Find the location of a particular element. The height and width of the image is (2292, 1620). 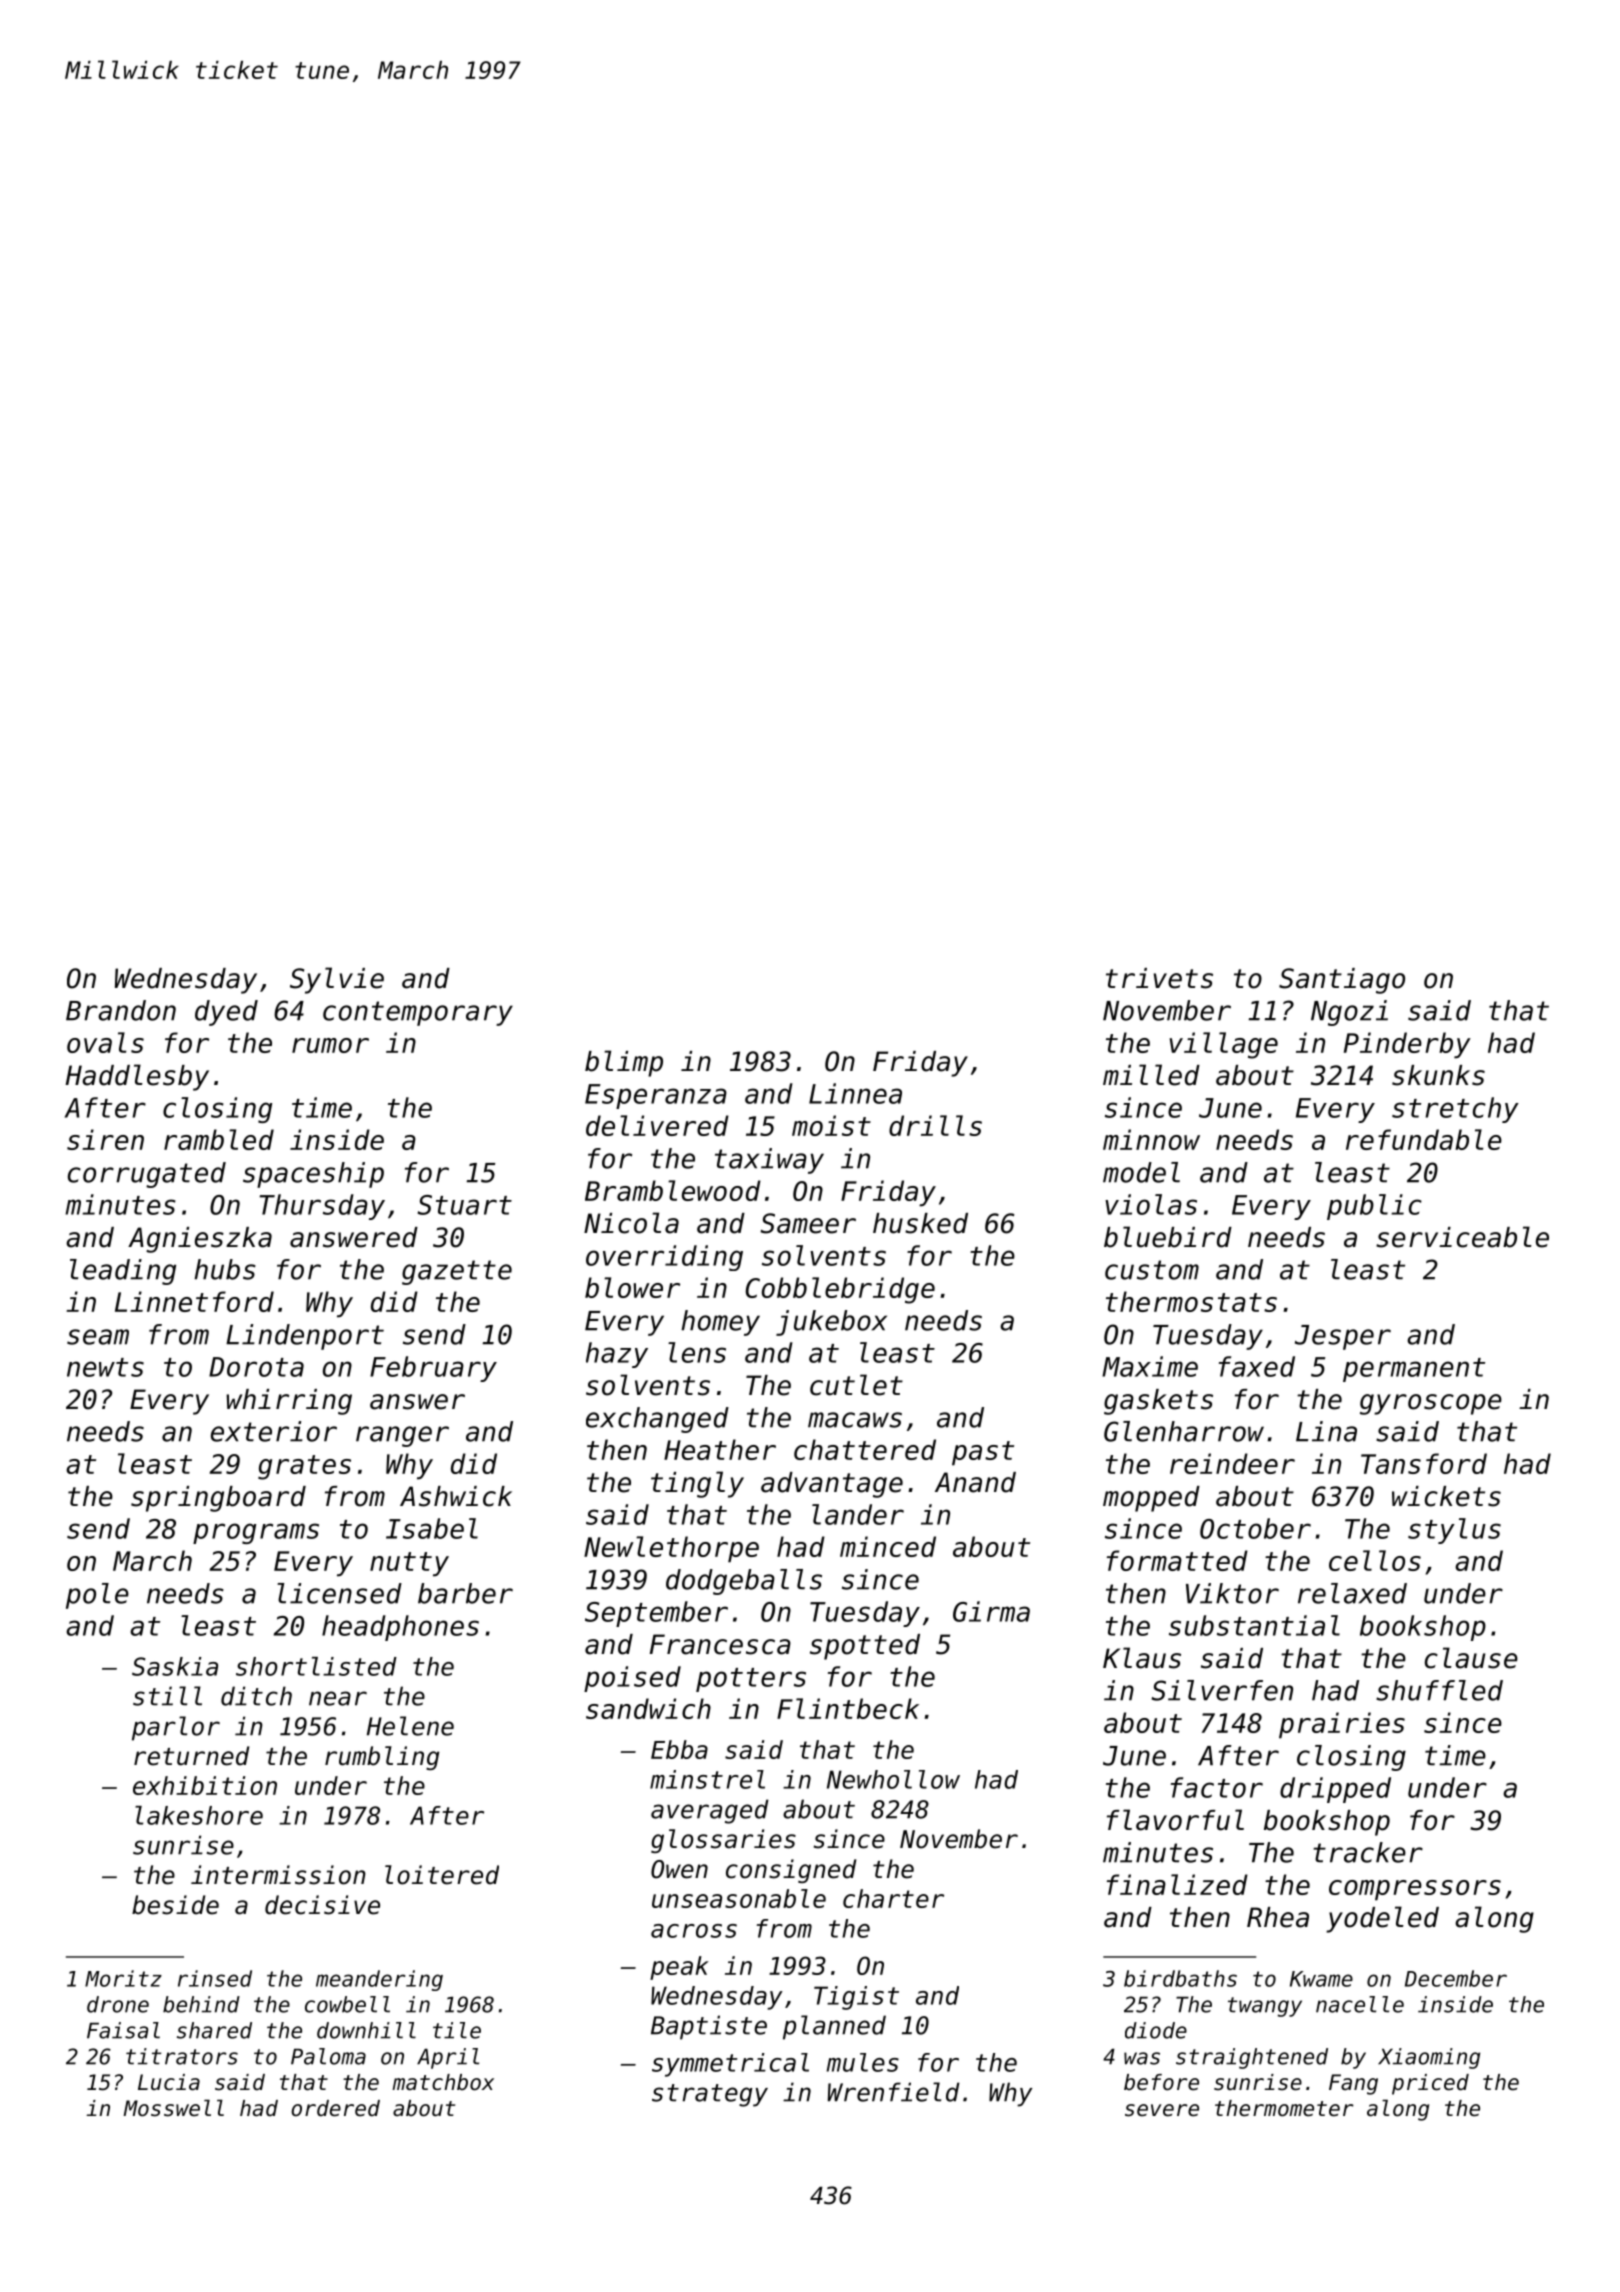

Santiago is located at coordinates (1342, 981).
